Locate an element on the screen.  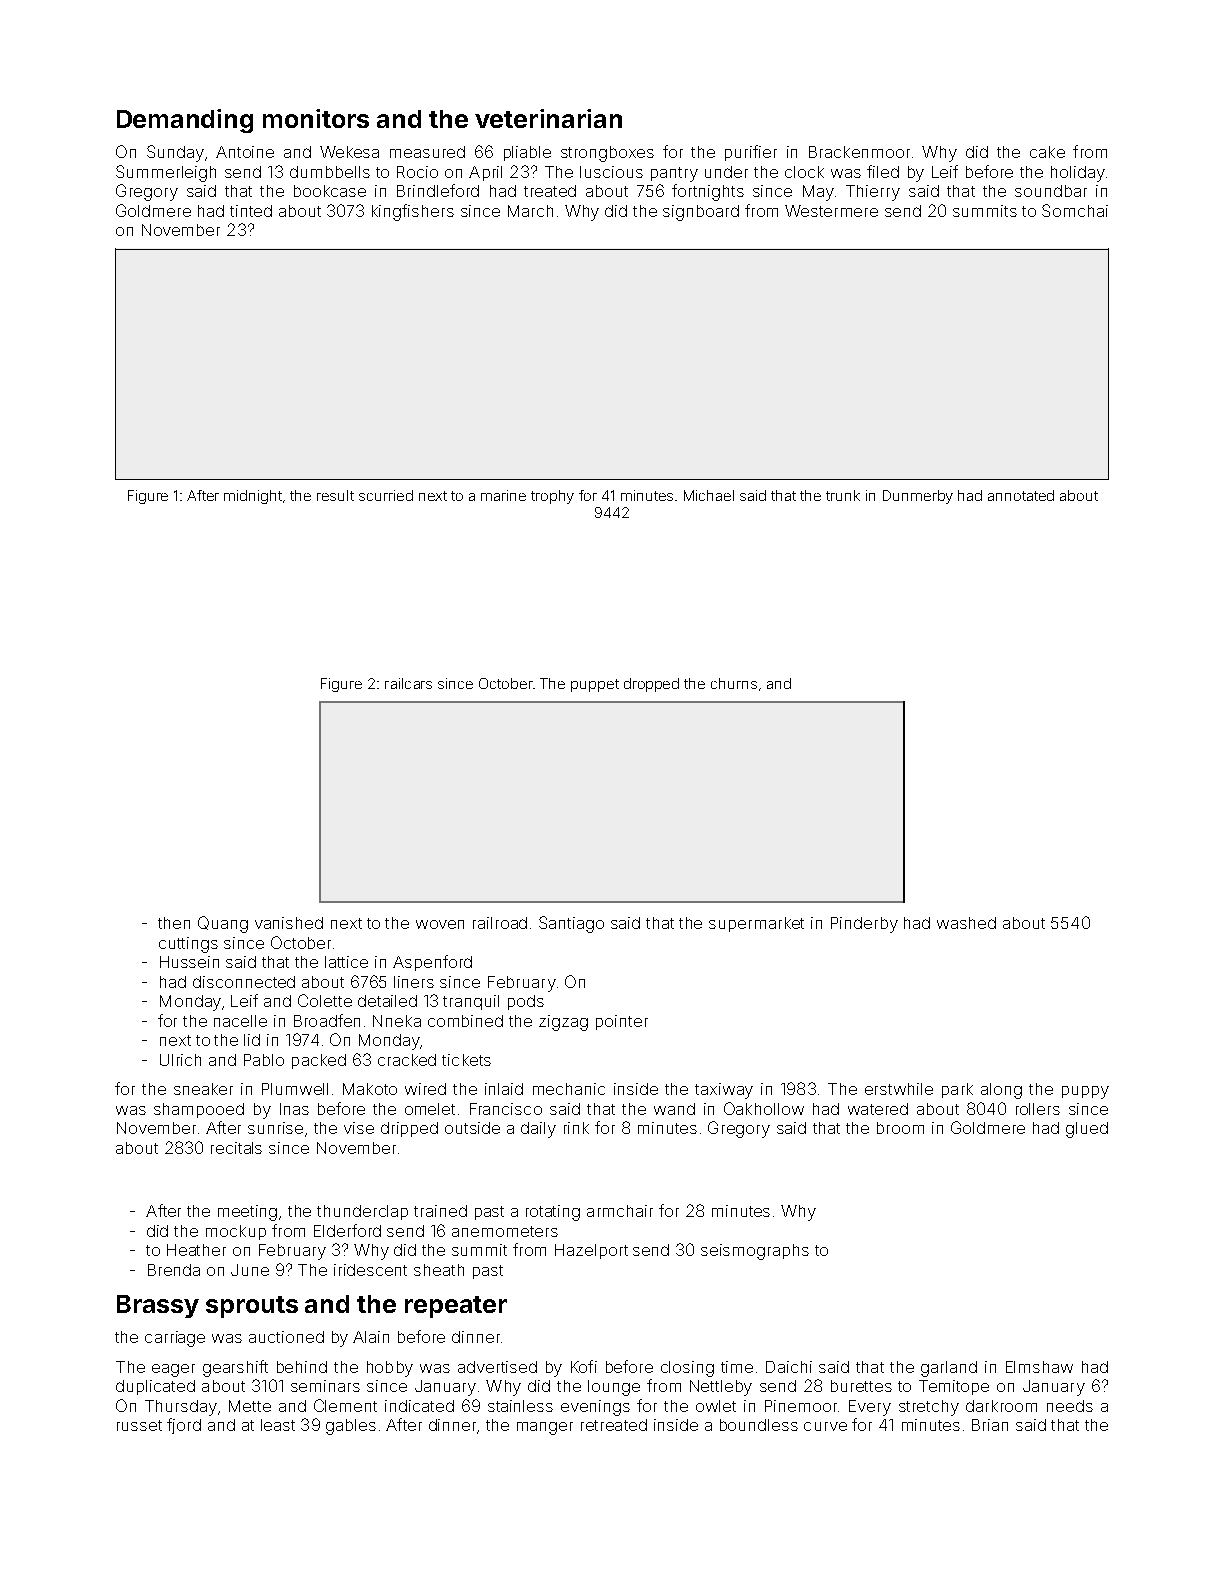
Alain is located at coordinates (371, 1337).
